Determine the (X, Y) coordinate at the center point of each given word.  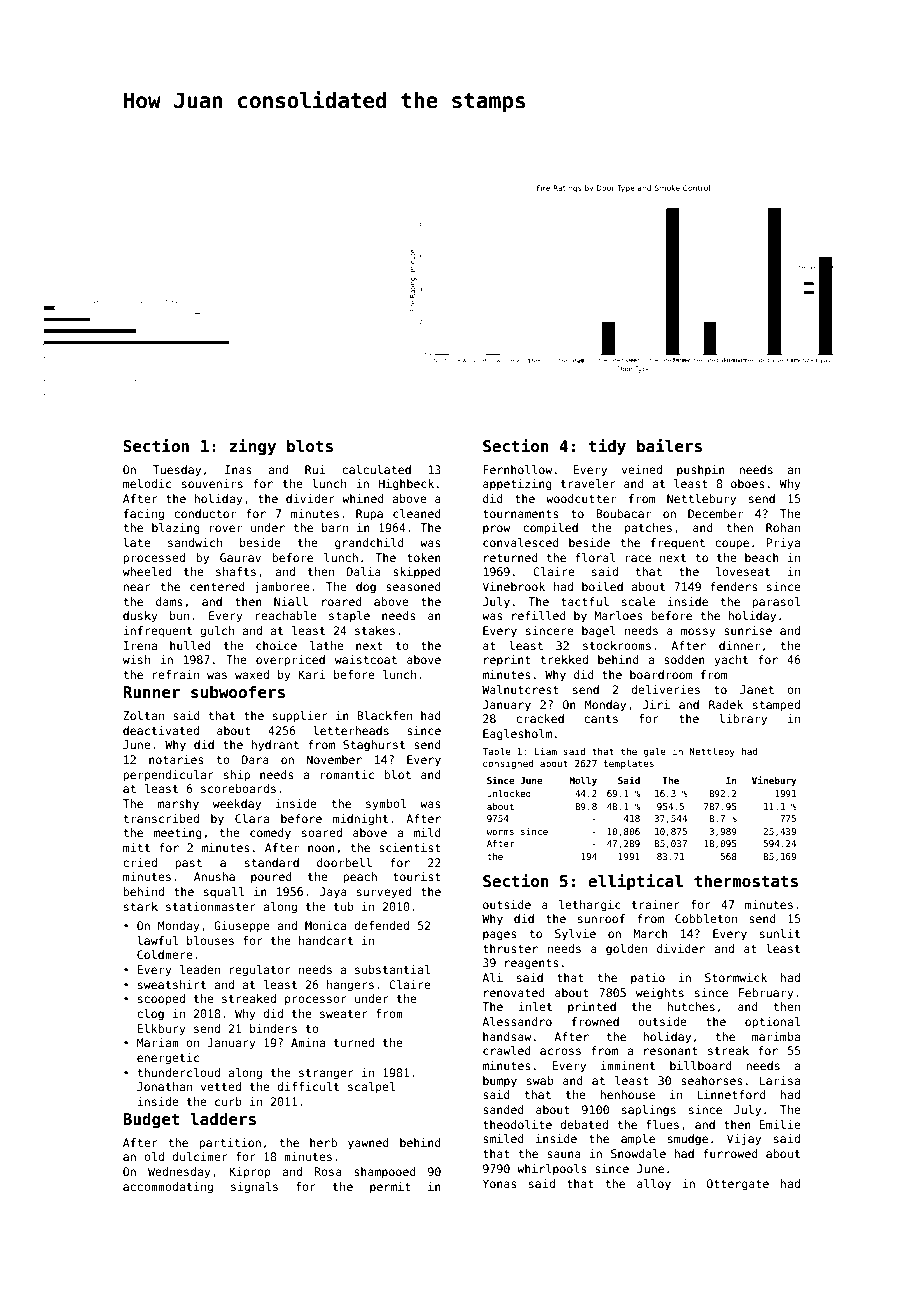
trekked (564, 659)
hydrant (275, 746)
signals (254, 1188)
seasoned (413, 586)
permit (390, 1187)
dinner (739, 645)
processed (154, 559)
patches (648, 529)
